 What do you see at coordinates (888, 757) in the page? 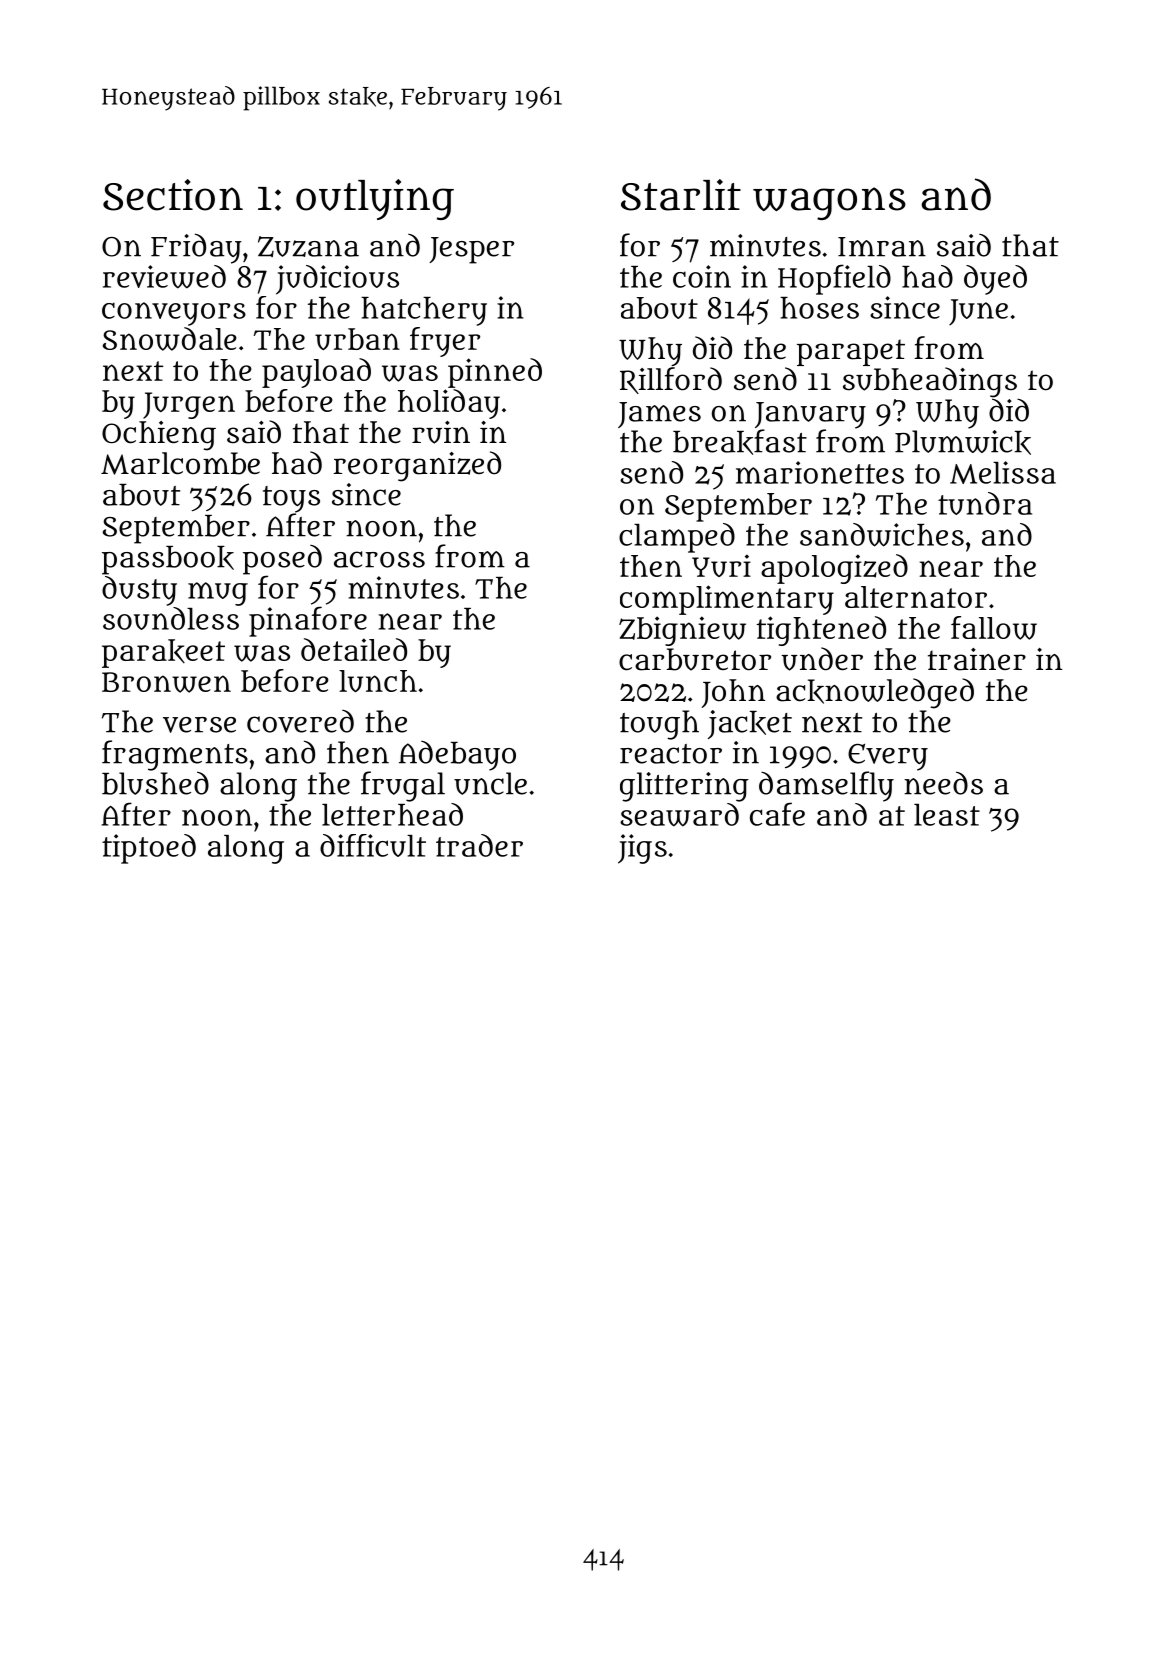
I see `Every` at bounding box center [888, 757].
